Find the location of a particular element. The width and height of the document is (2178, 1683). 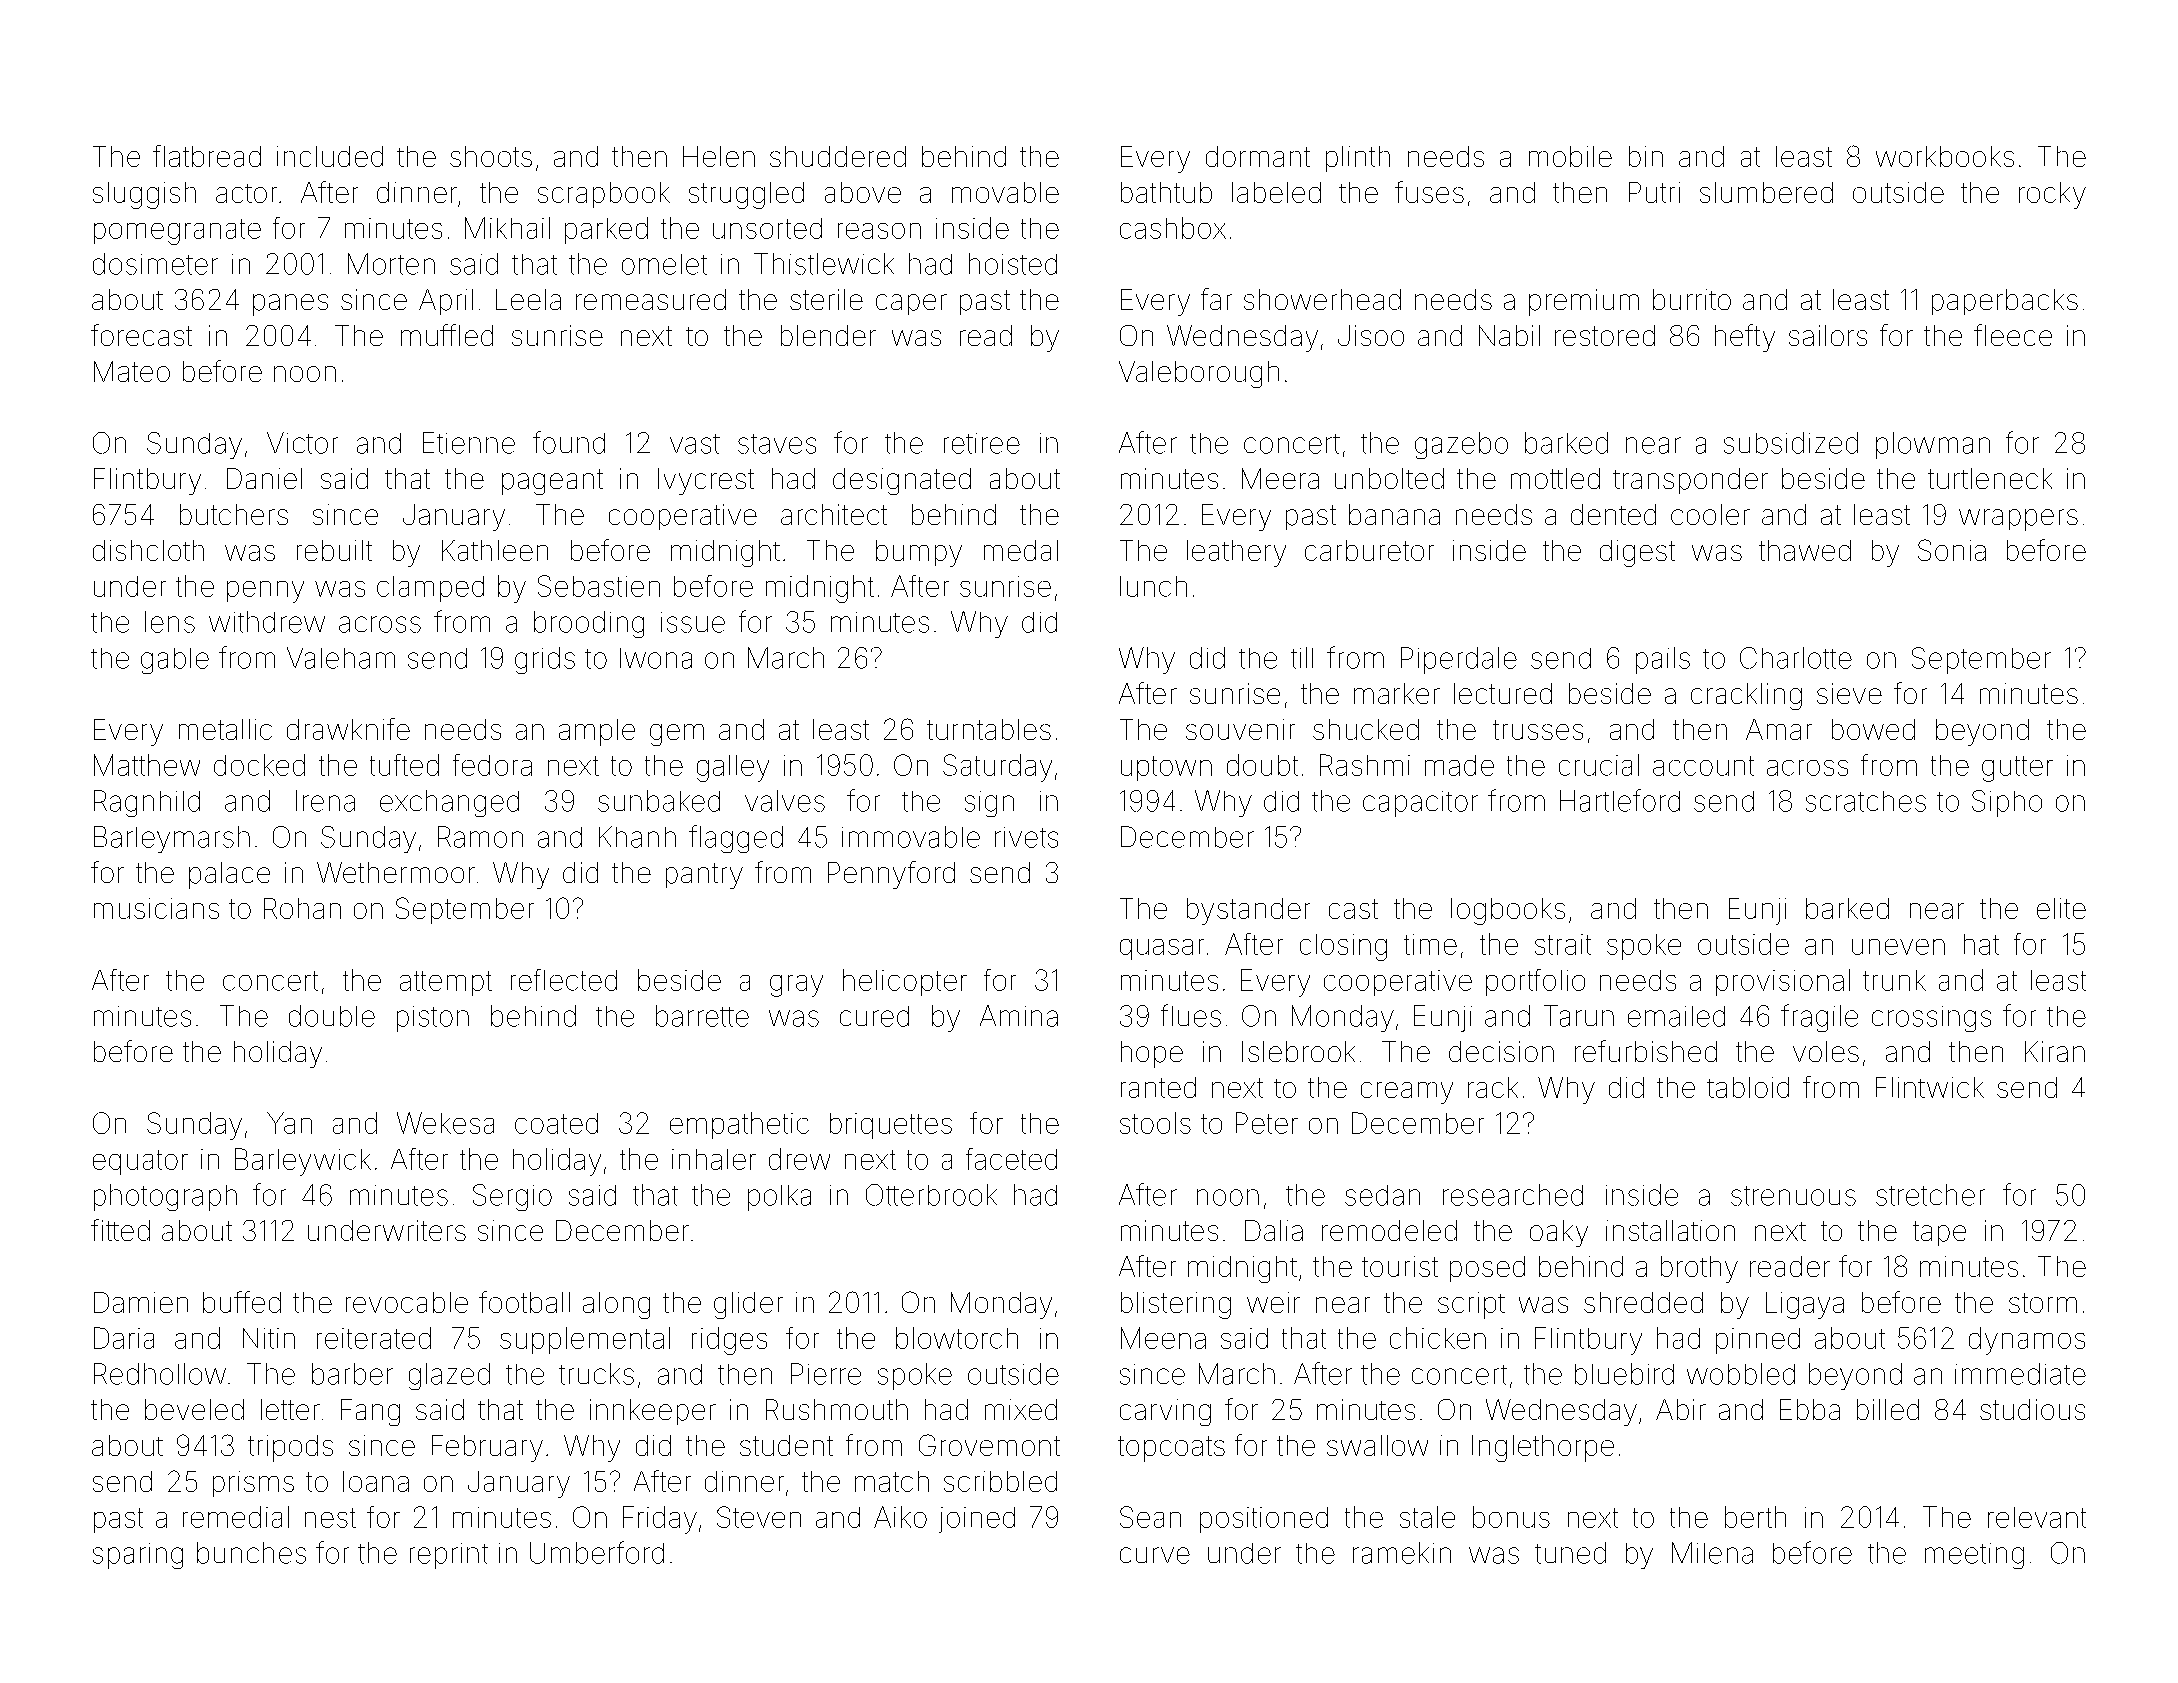

Redhollow is located at coordinates (160, 1374).
